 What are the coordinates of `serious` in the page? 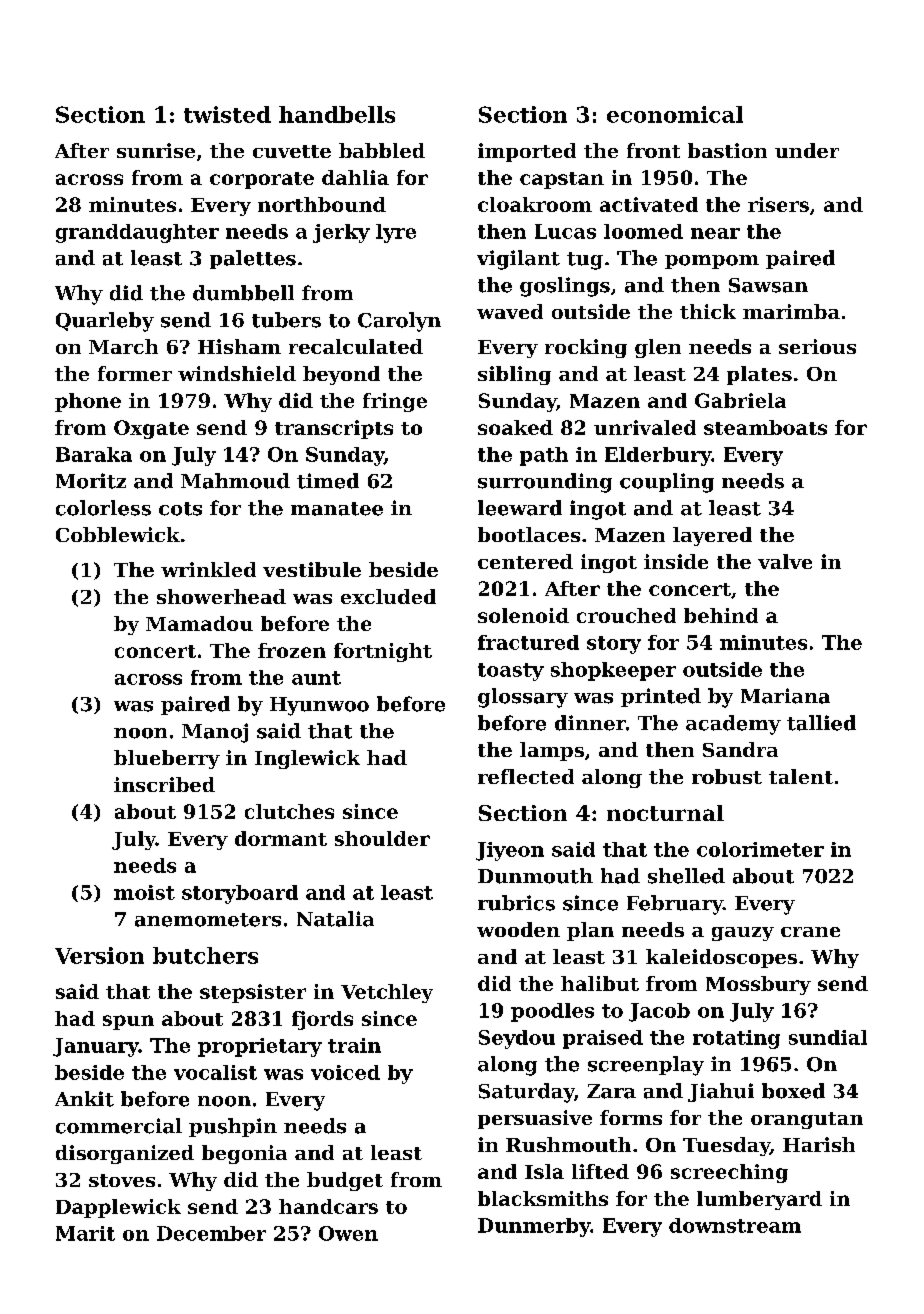 It's located at (817, 346).
